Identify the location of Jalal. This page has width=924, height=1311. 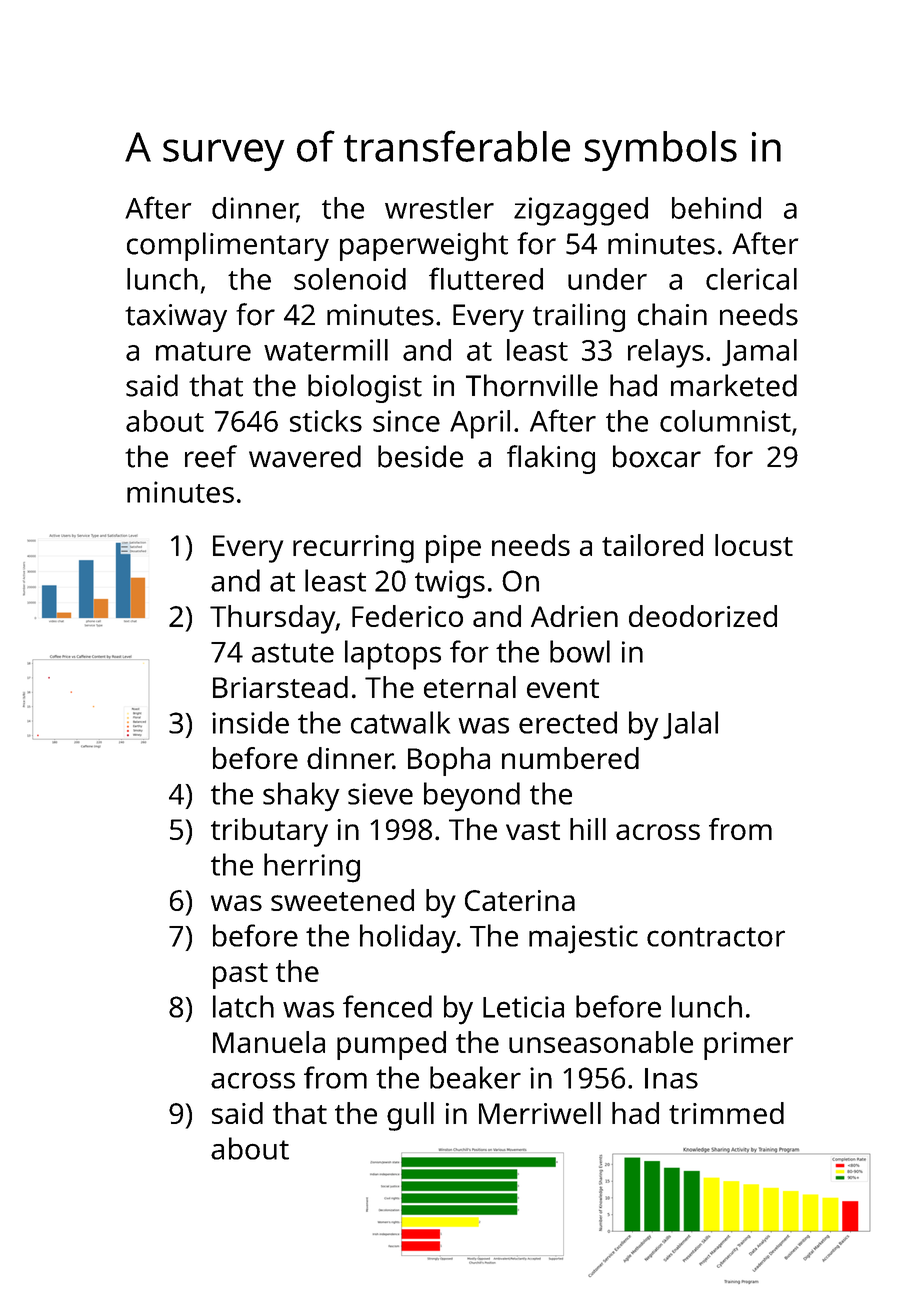
(690, 725).
